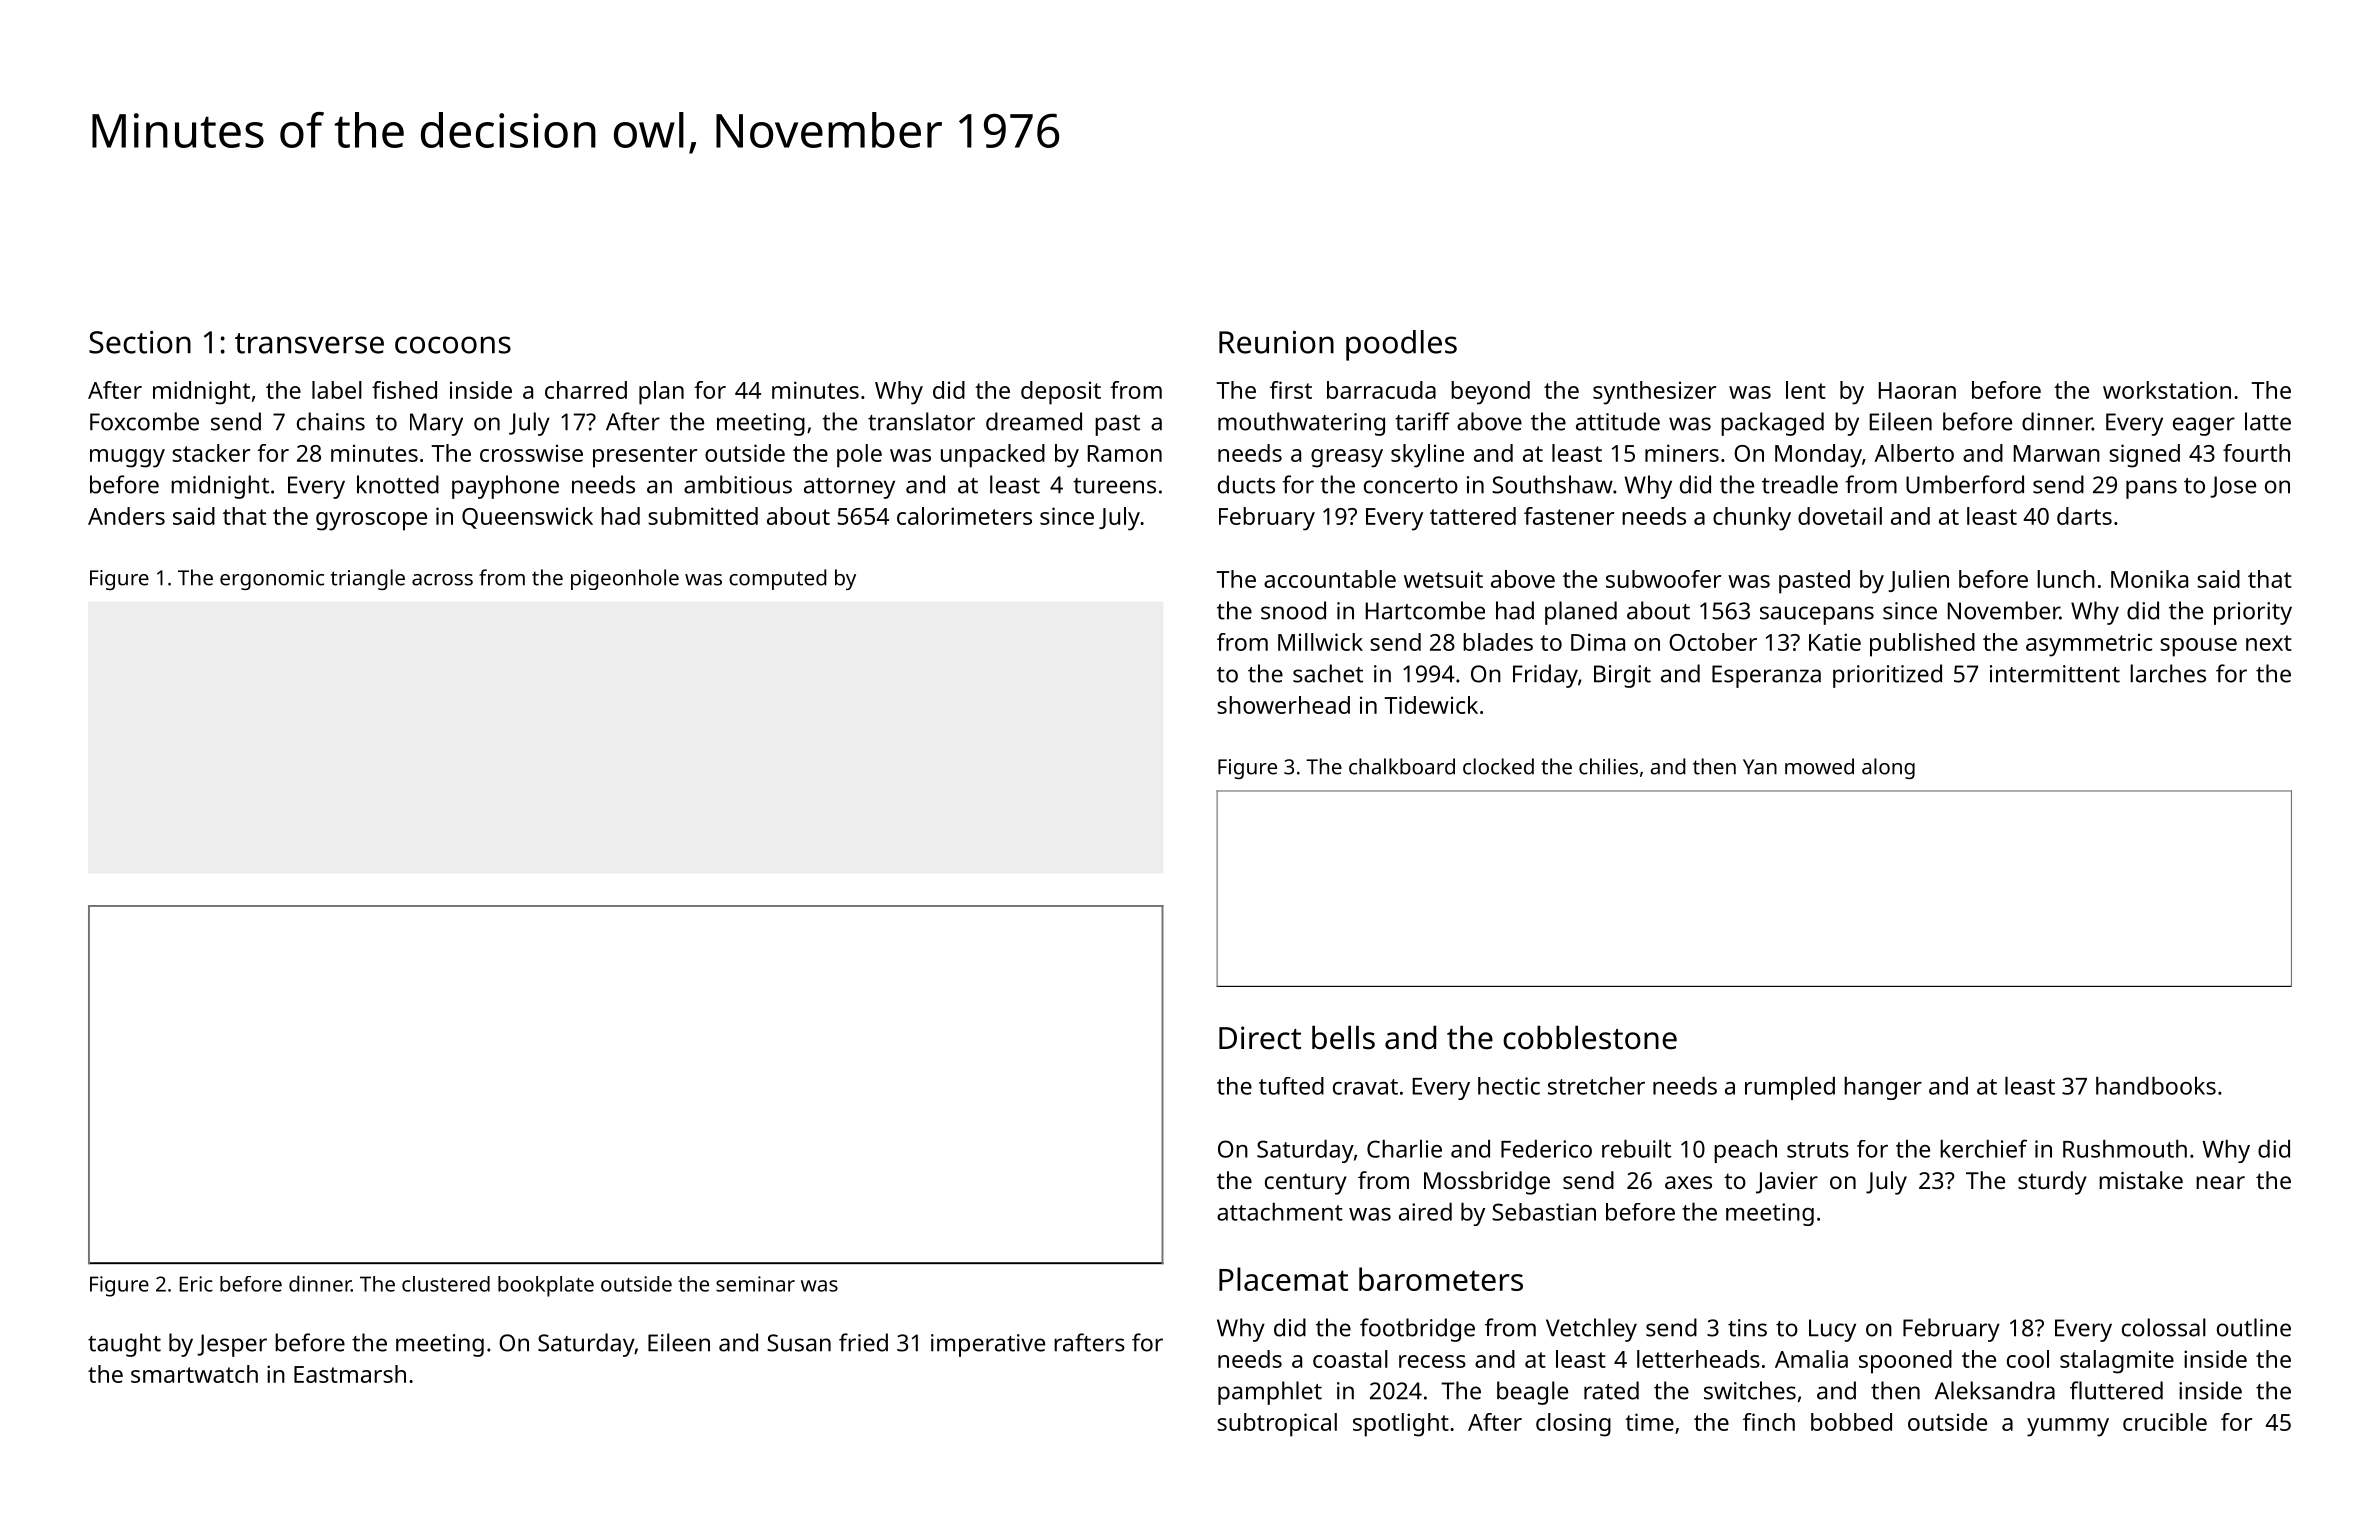  What do you see at coordinates (1402, 766) in the screenshot?
I see `chalkboard` at bounding box center [1402, 766].
